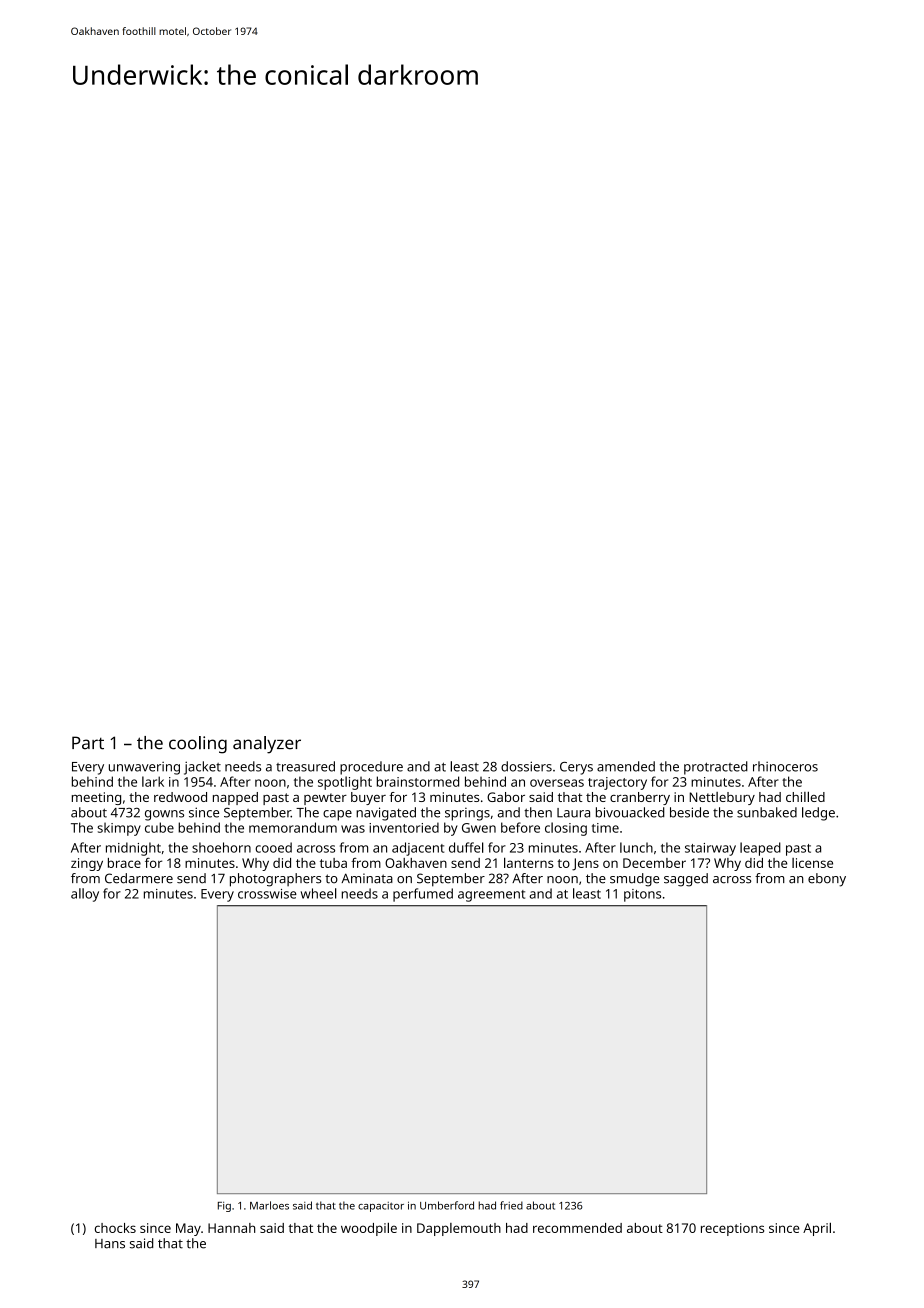 The width and height of the screenshot is (924, 1308). Describe the element at coordinates (85, 895) in the screenshot. I see `alloy` at that location.
